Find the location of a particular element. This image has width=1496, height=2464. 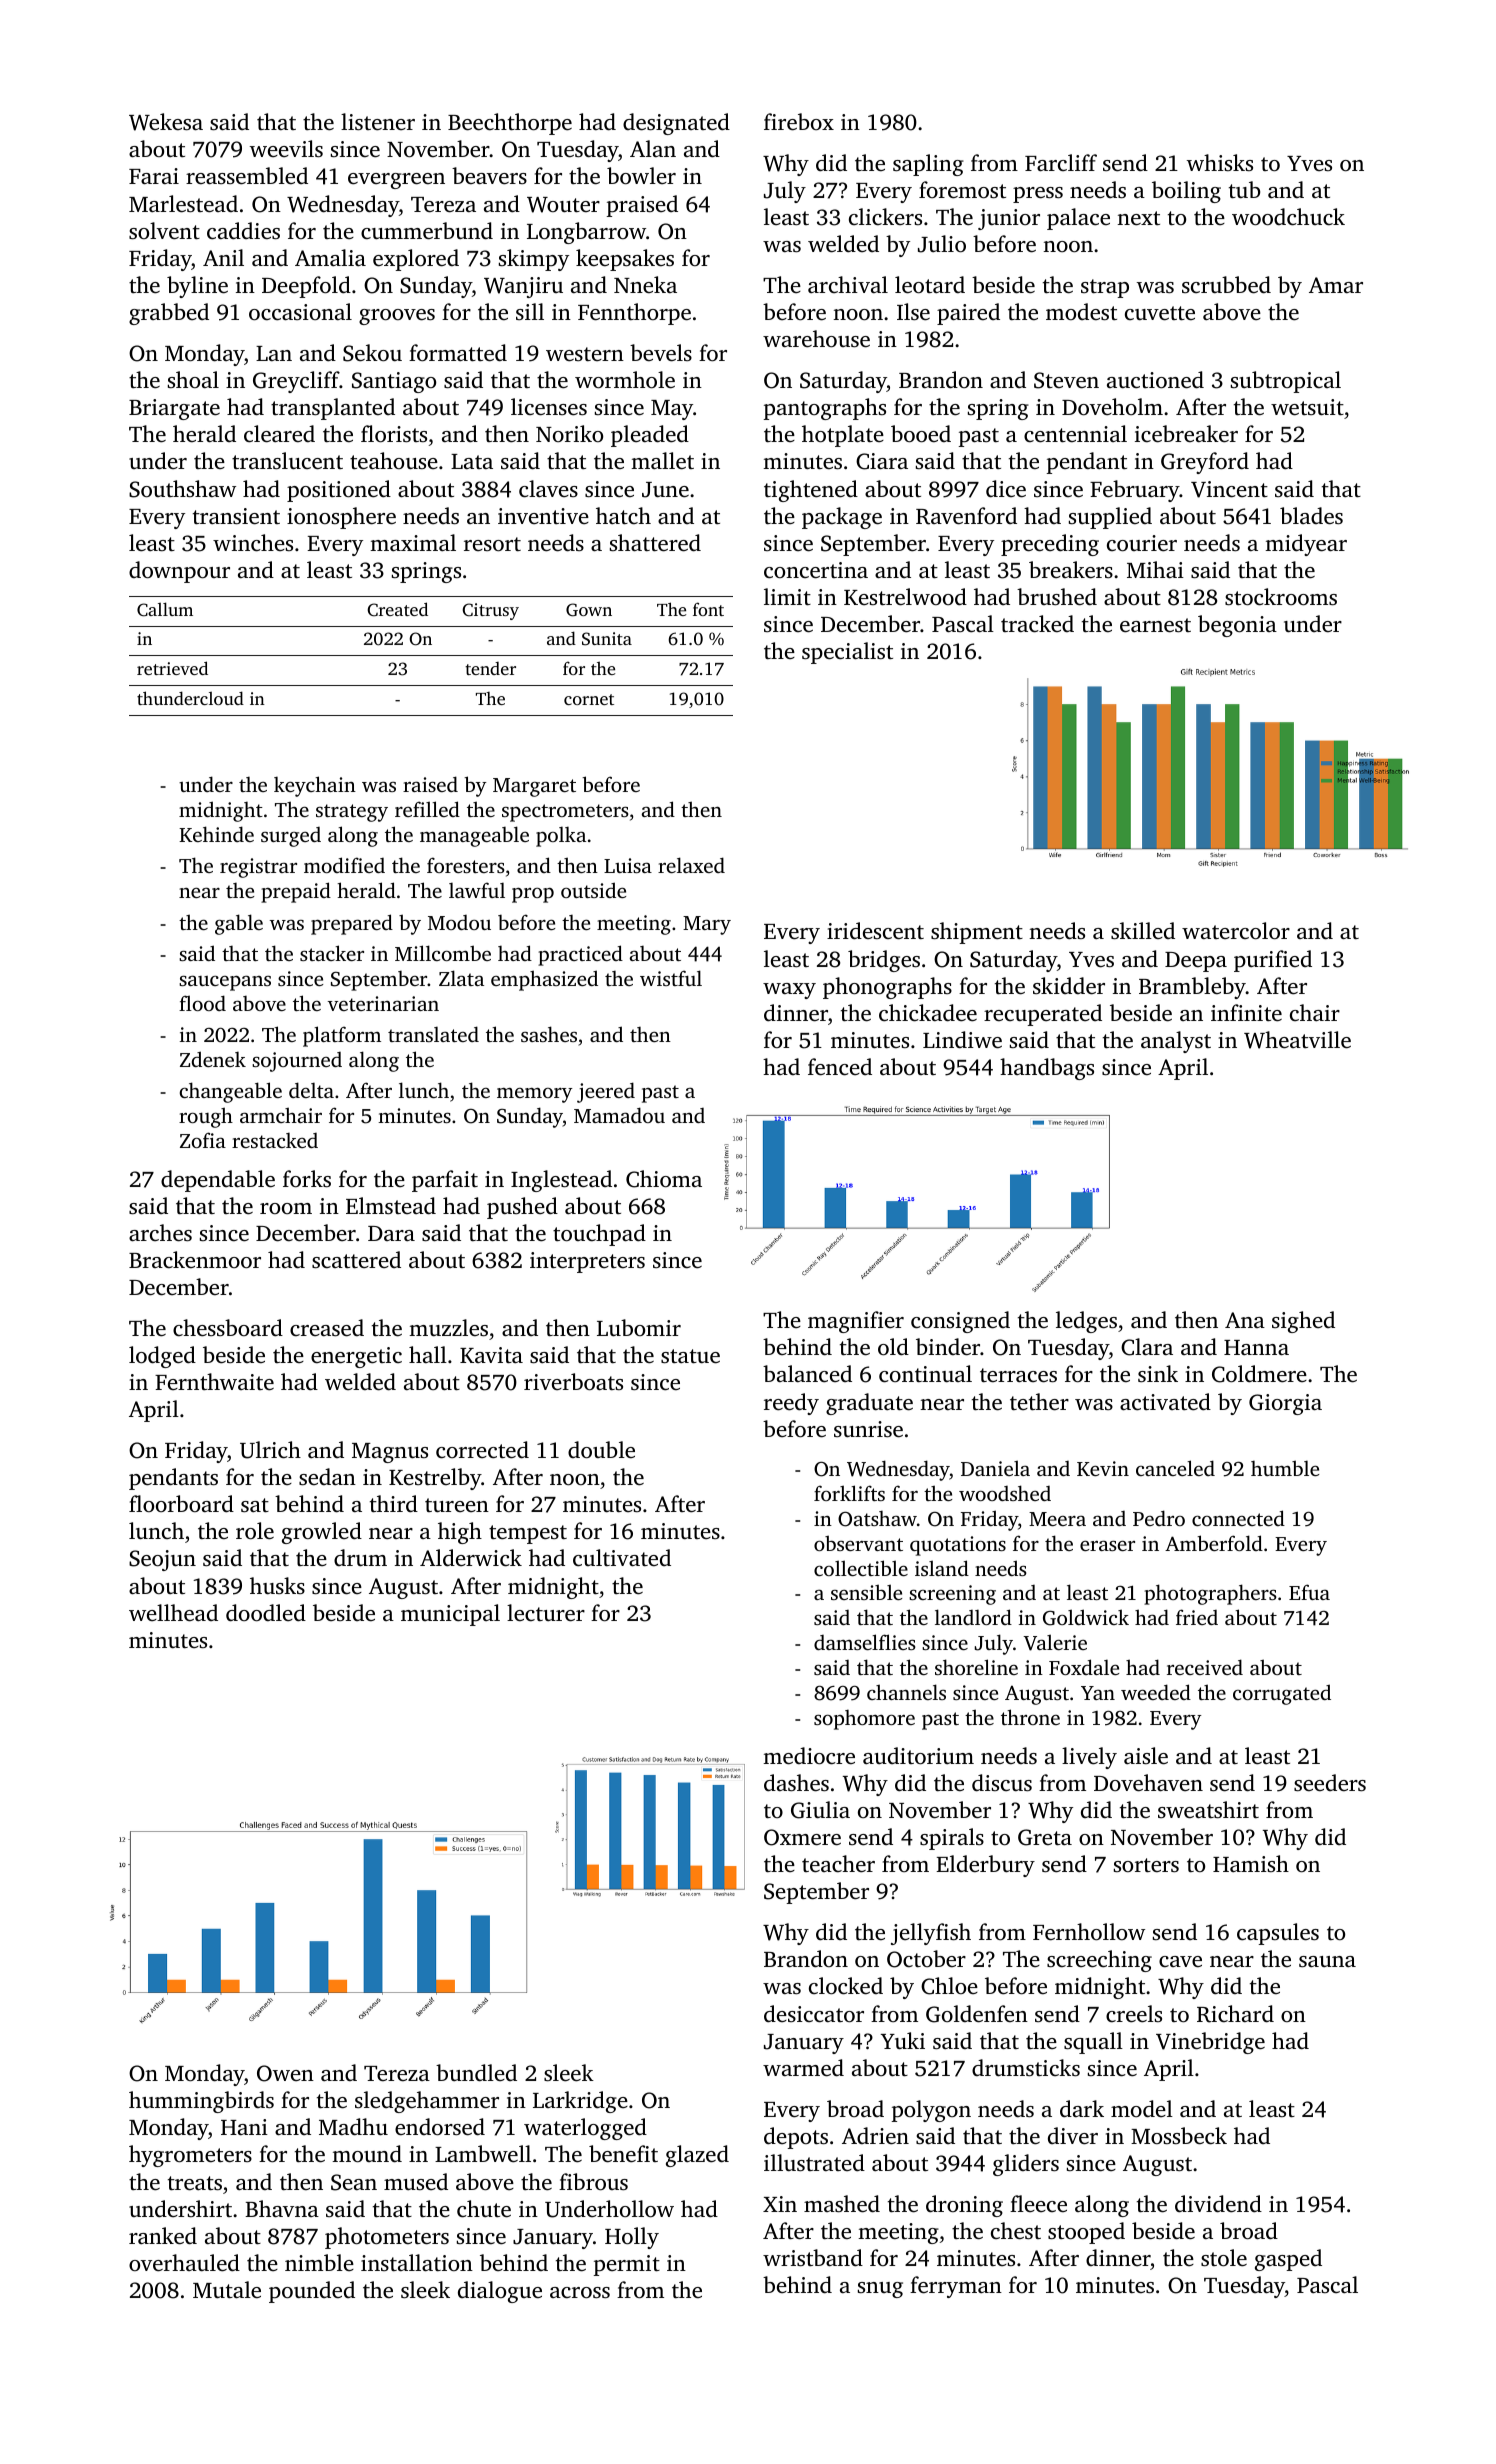

Clara is located at coordinates (1147, 1347).
